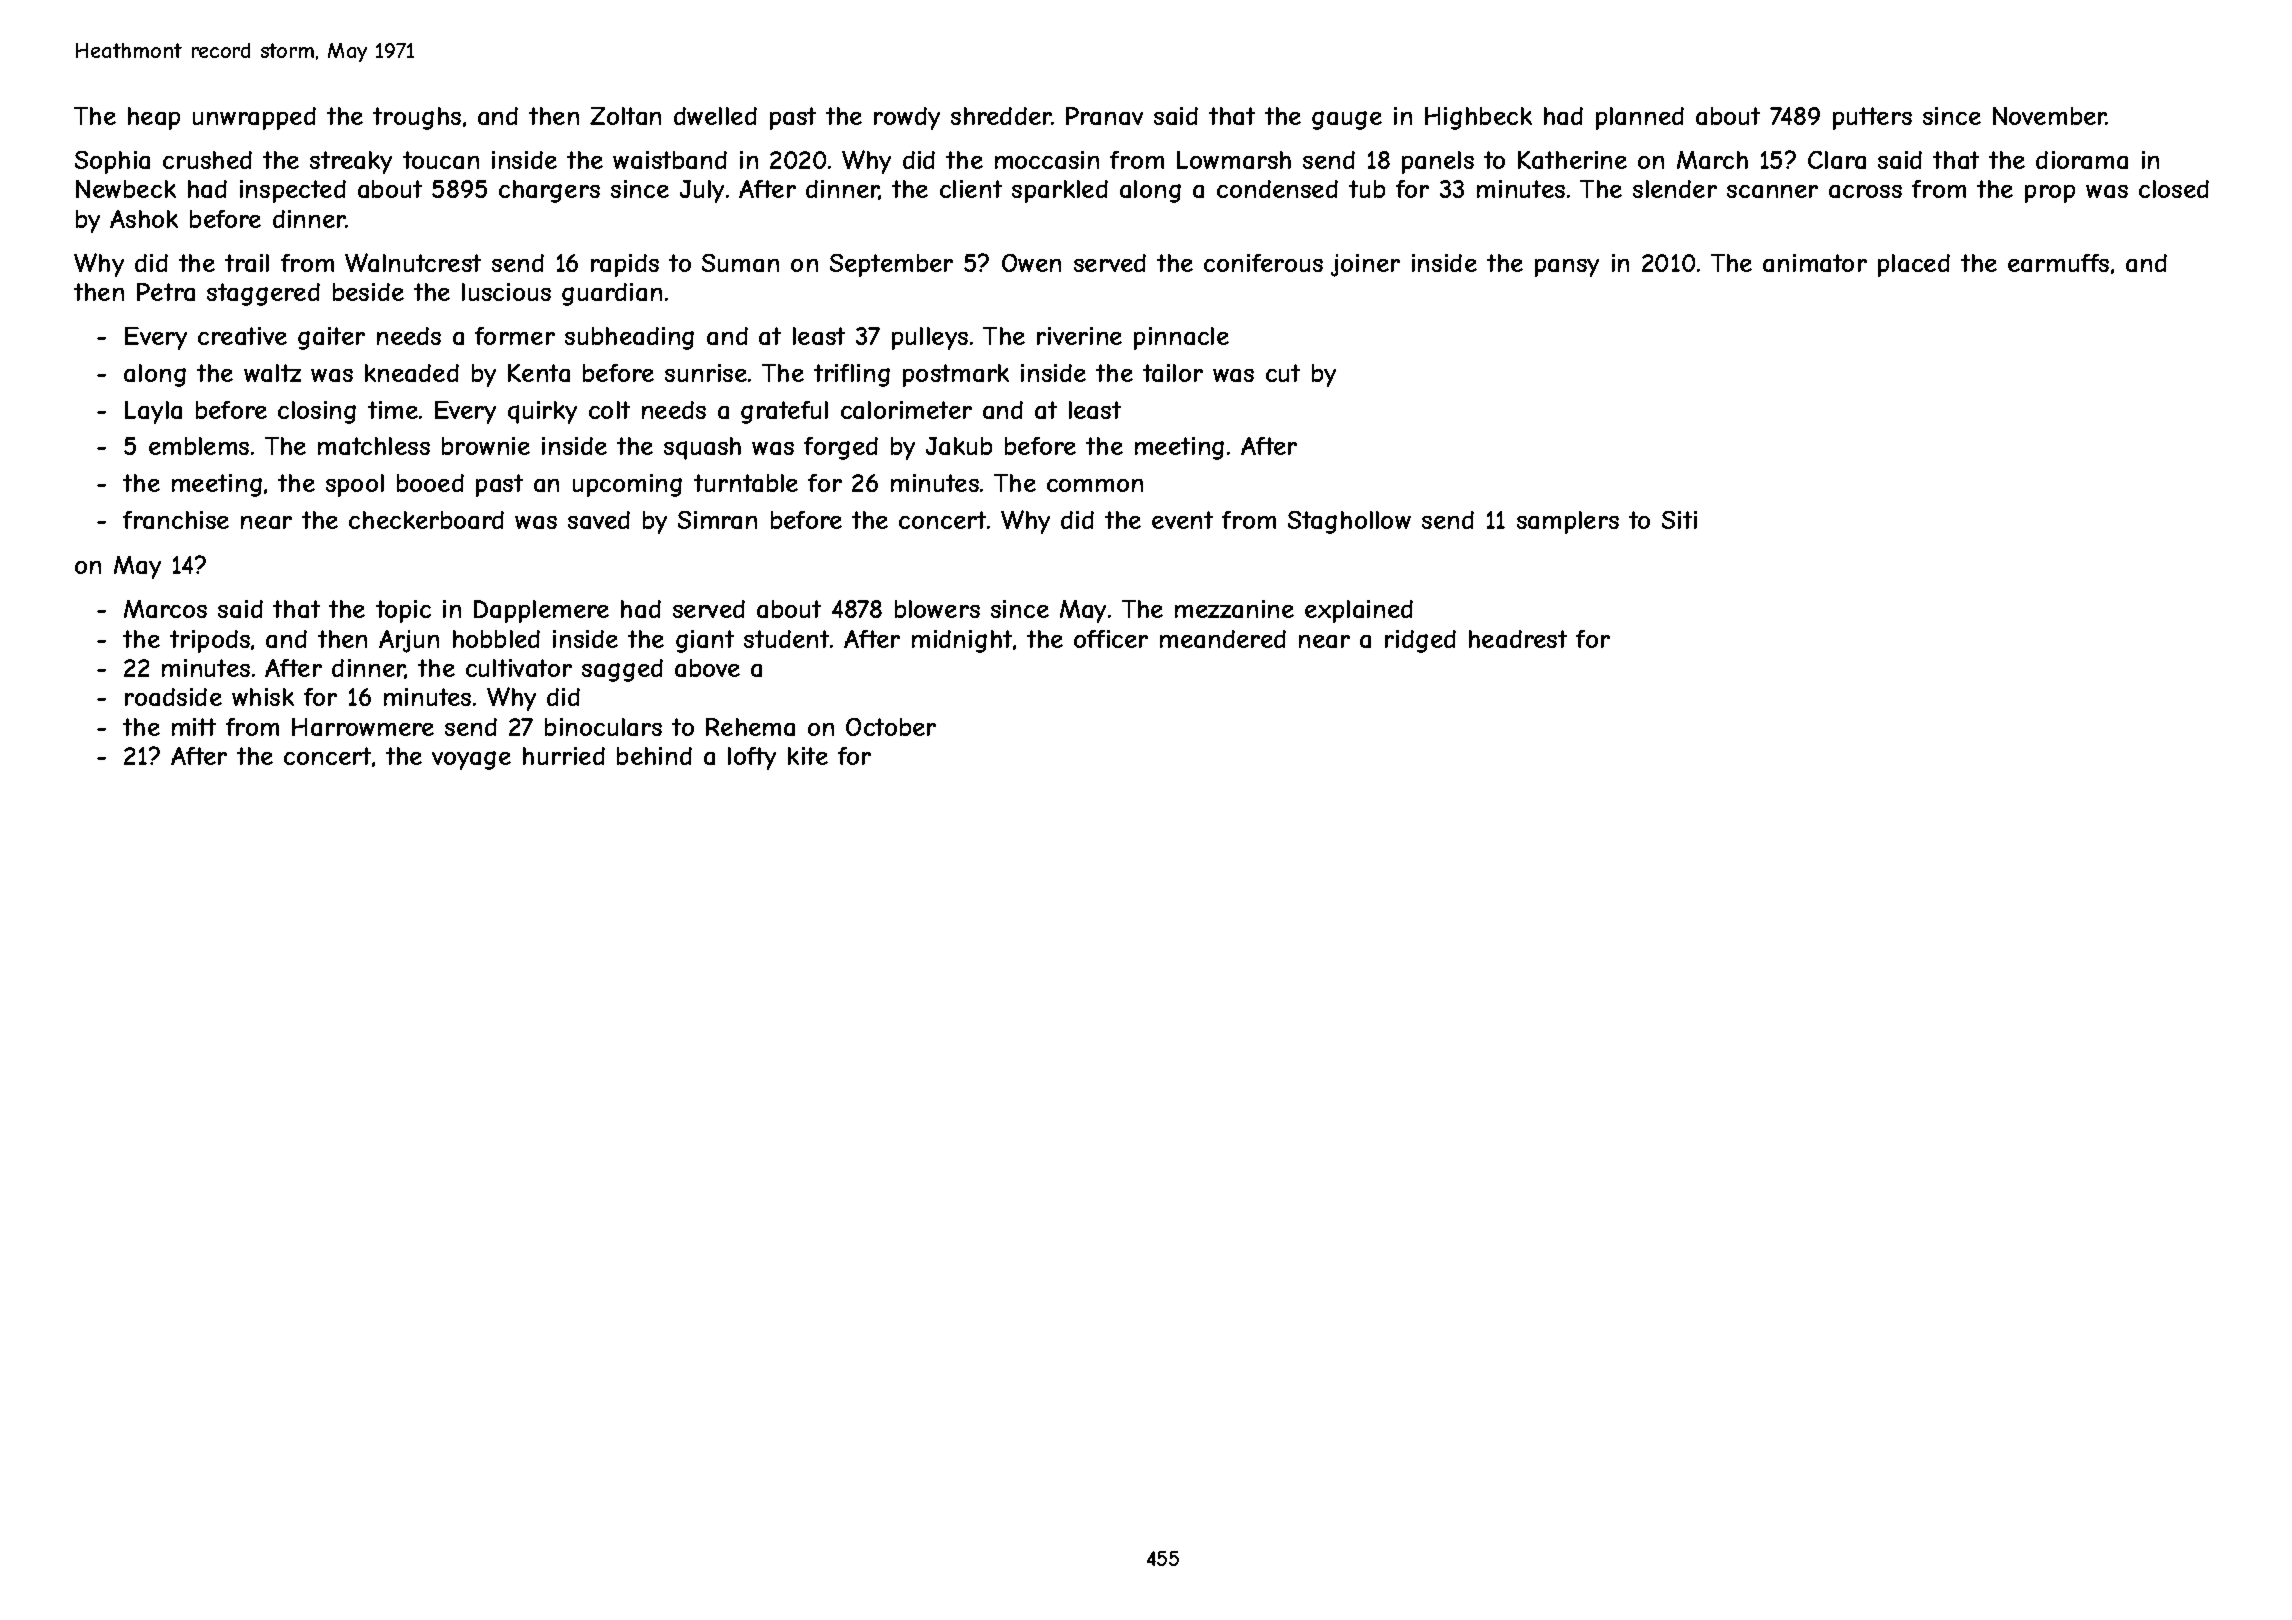 Image resolution: width=2292 pixels, height=1620 pixels. Describe the element at coordinates (1712, 160) in the document. I see `March` at that location.
